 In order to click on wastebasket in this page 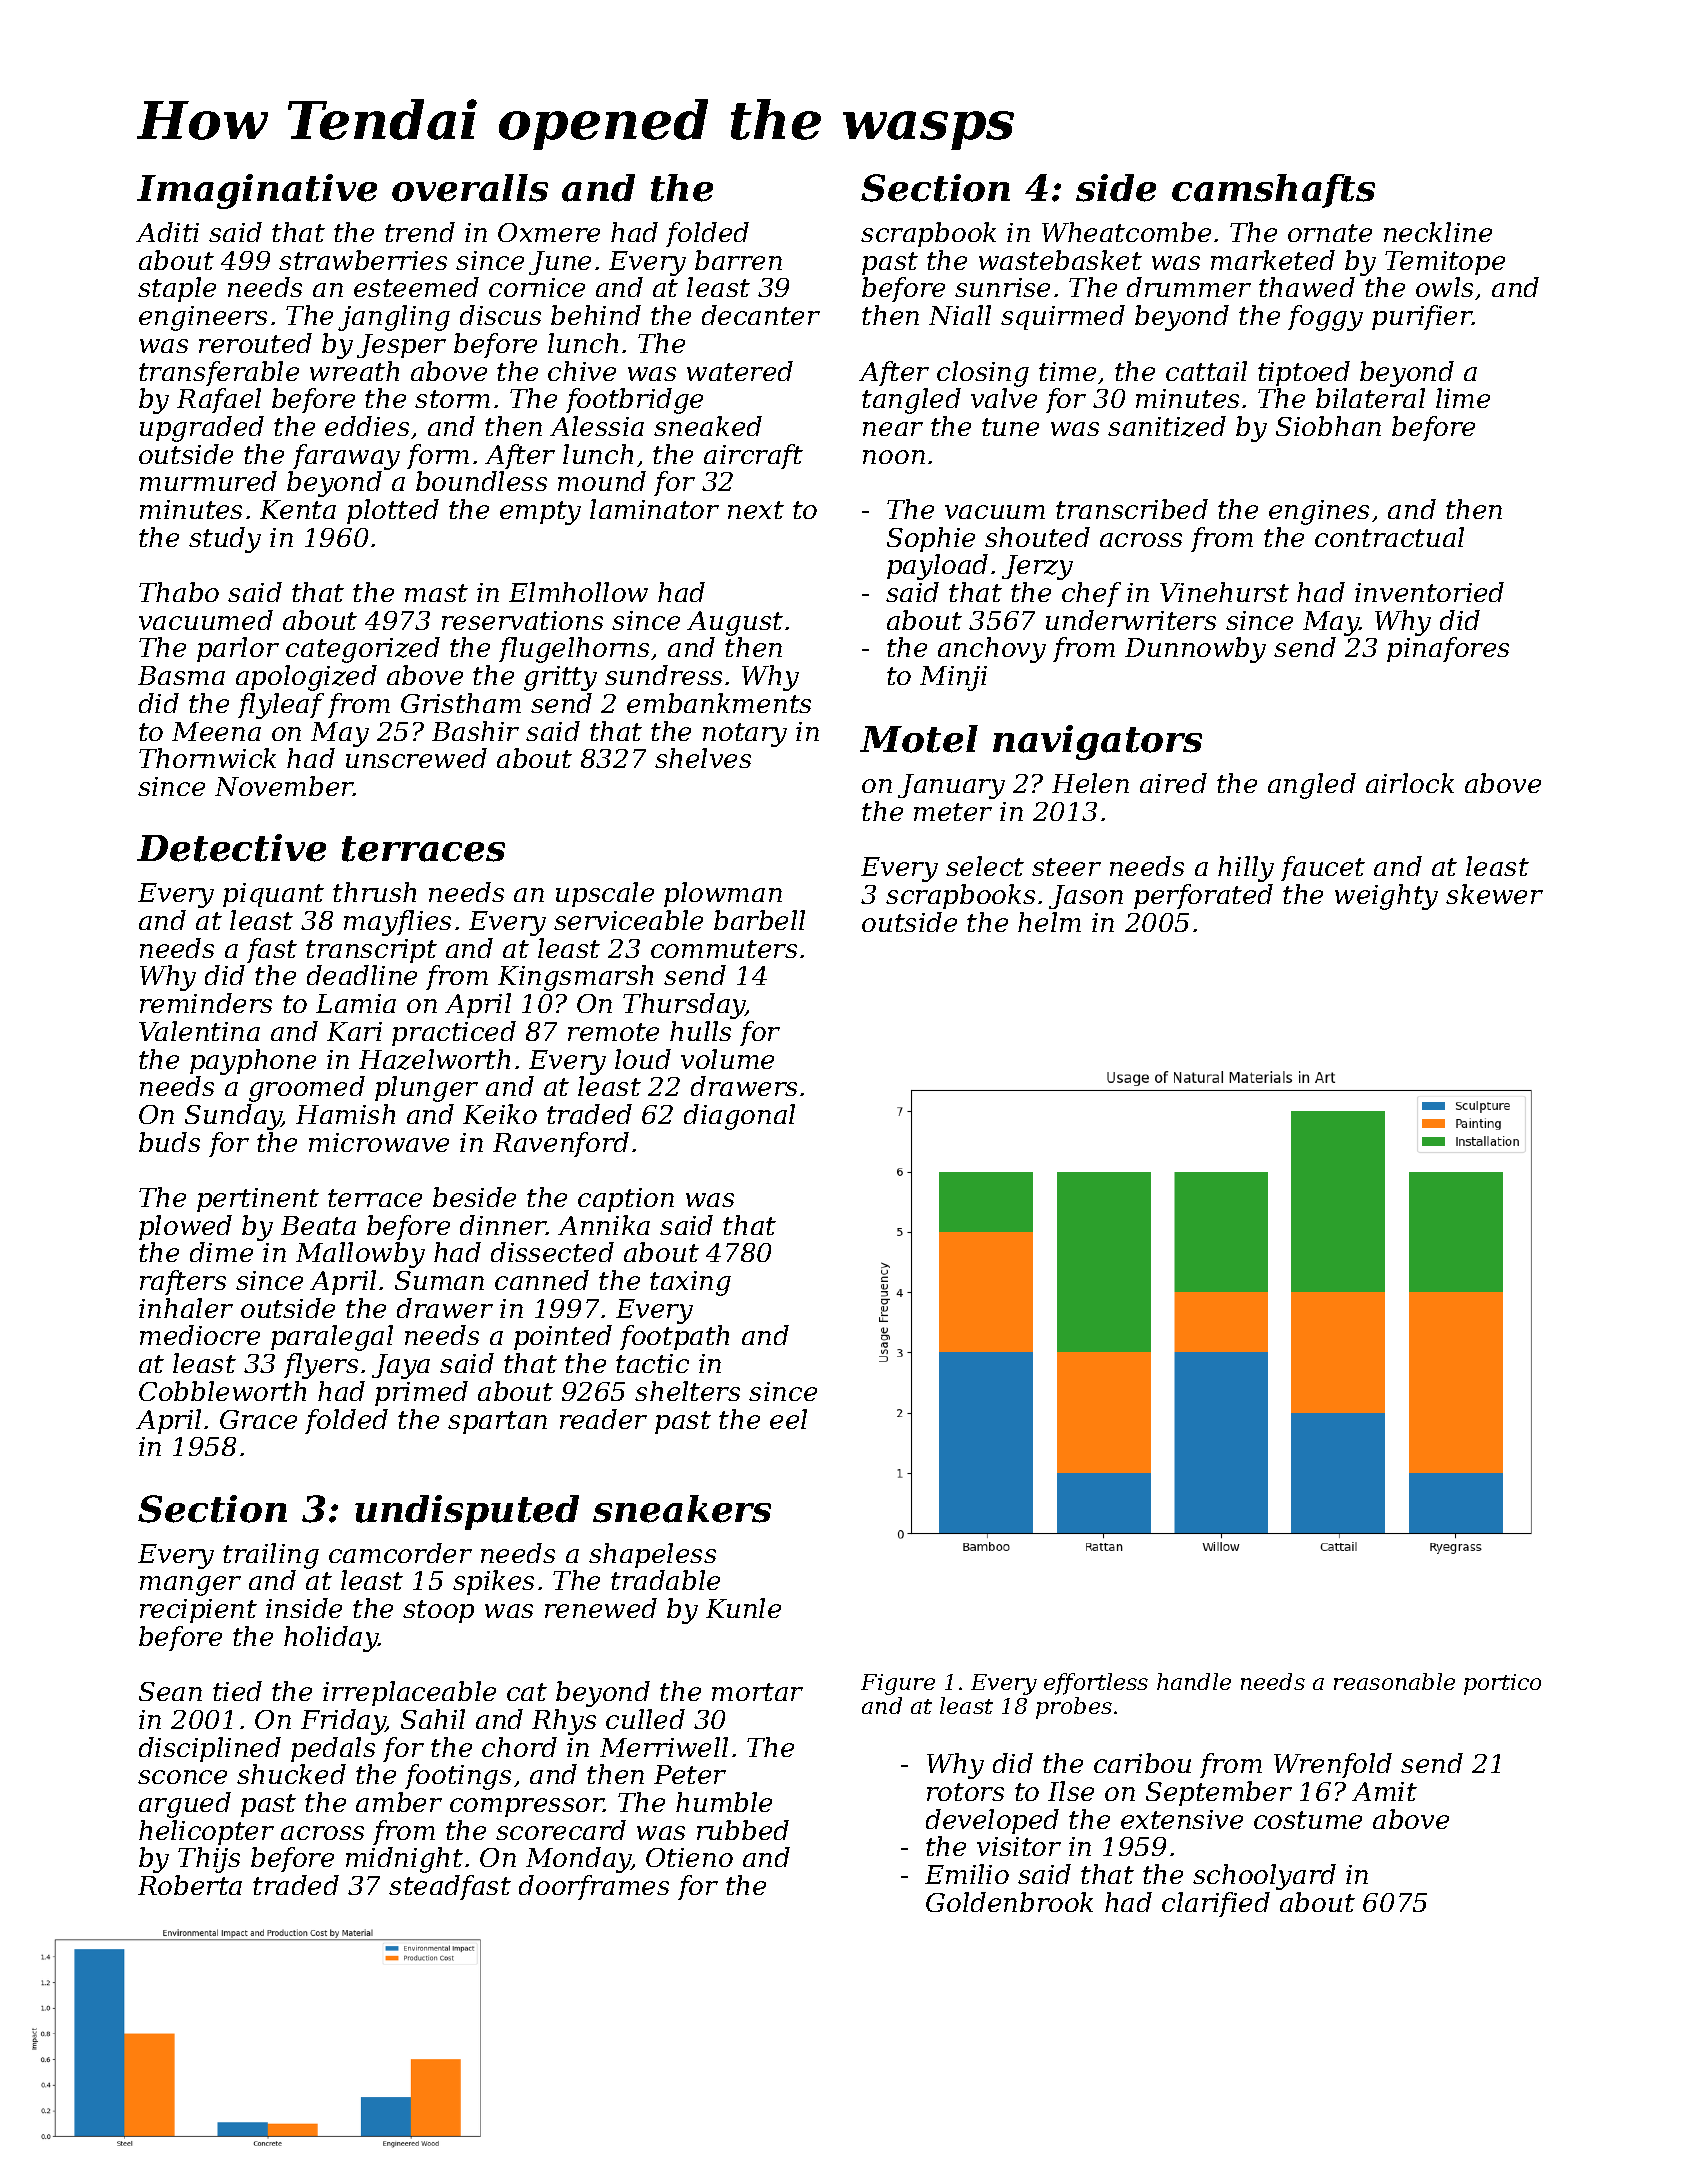, I will do `click(1060, 260)`.
